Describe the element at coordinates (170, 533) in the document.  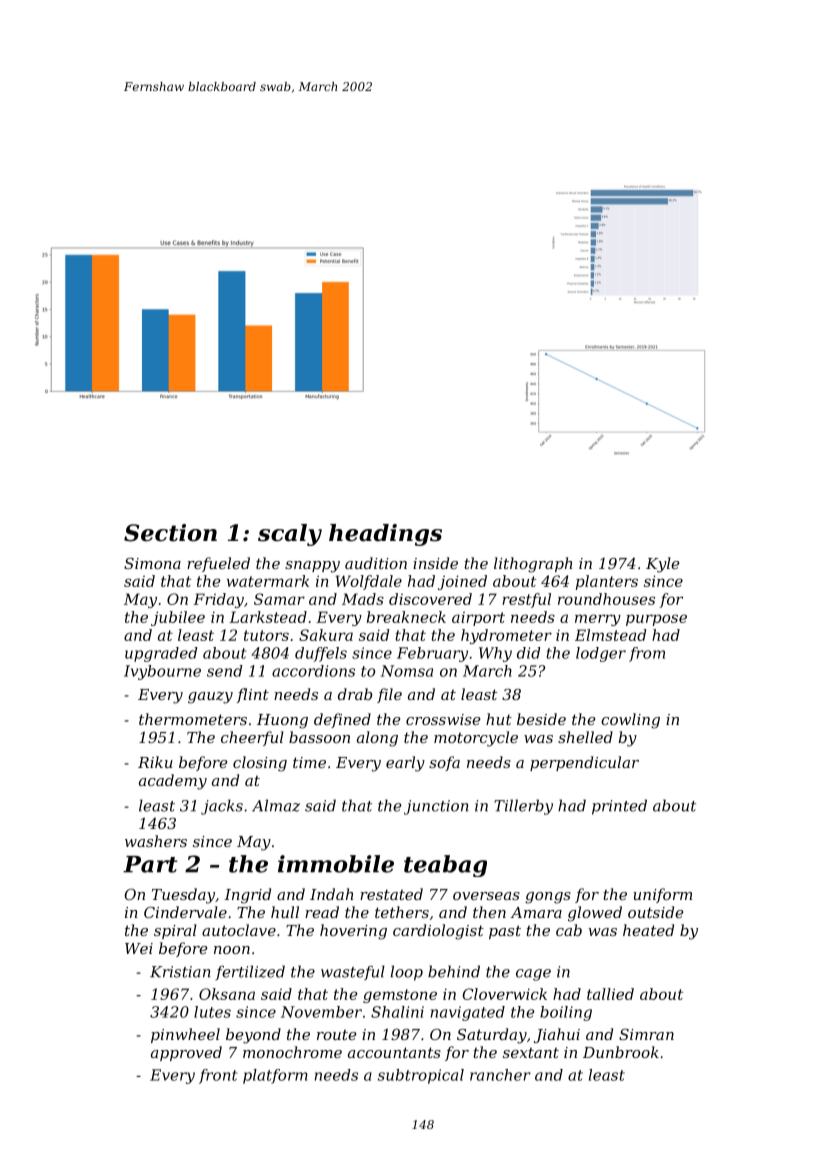
I see `Section` at that location.
